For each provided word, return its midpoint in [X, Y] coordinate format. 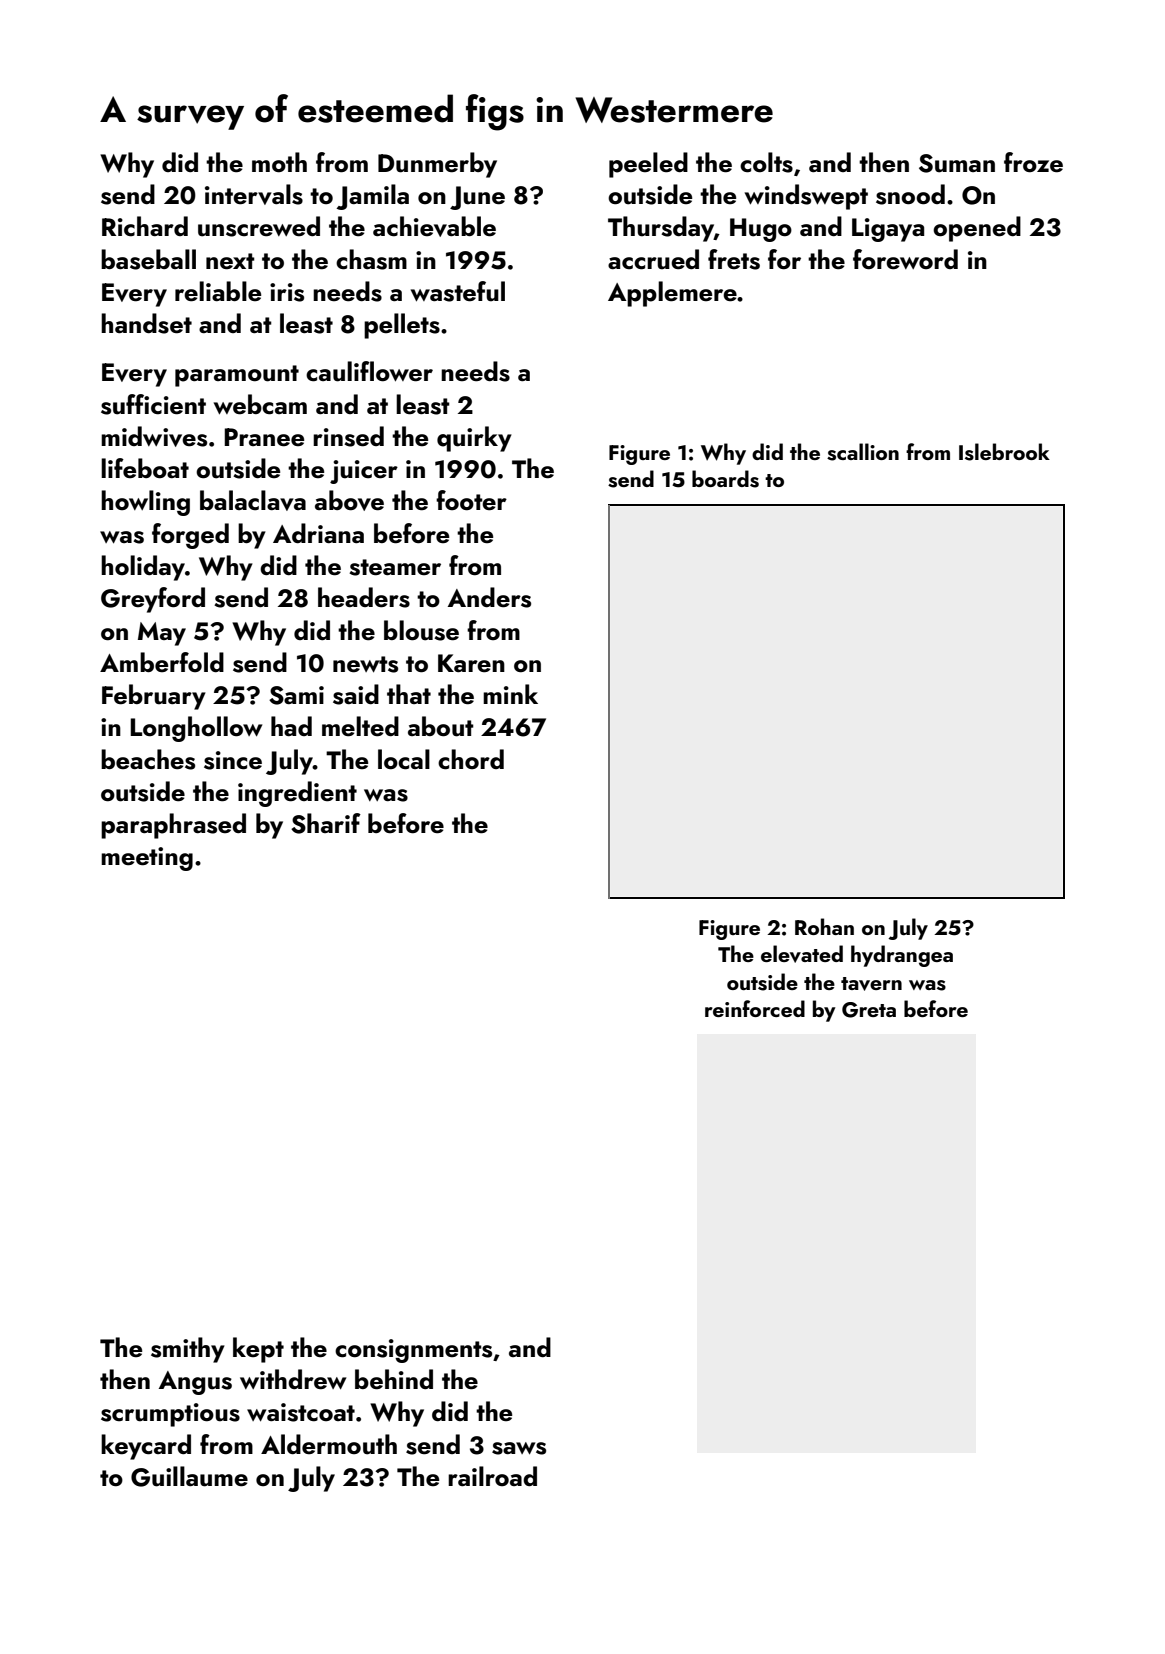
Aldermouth [329, 1444]
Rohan [824, 926]
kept [258, 1350]
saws [519, 1448]
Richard [145, 226]
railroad [492, 1476]
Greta [869, 1010]
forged [190, 536]
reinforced [755, 1008]
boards [725, 479]
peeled [648, 165]
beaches [148, 759]
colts [766, 162]
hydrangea [902, 956]
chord [471, 759]
